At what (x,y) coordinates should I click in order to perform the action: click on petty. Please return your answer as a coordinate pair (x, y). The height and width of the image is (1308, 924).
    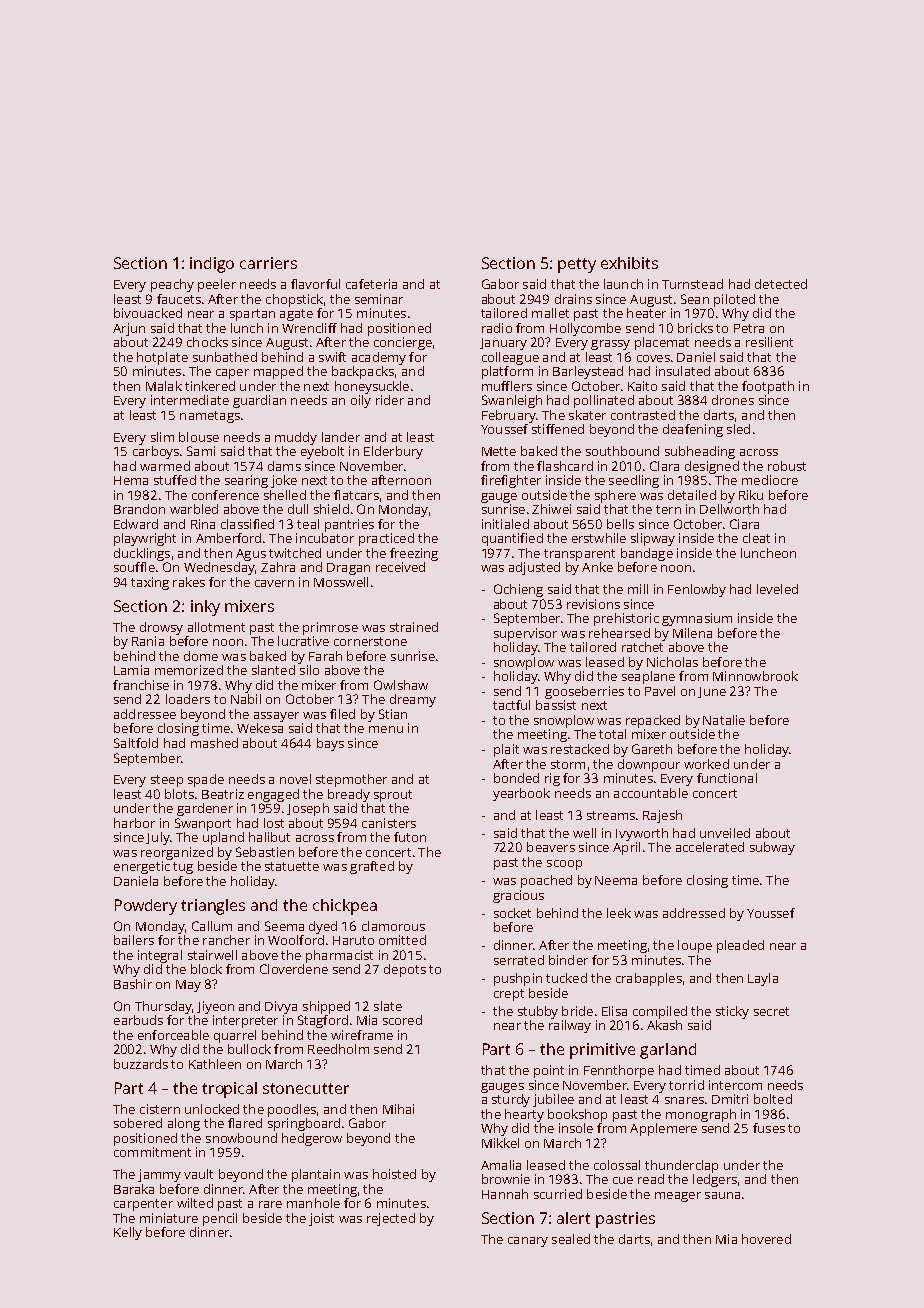
    Looking at the image, I should click on (577, 265).
